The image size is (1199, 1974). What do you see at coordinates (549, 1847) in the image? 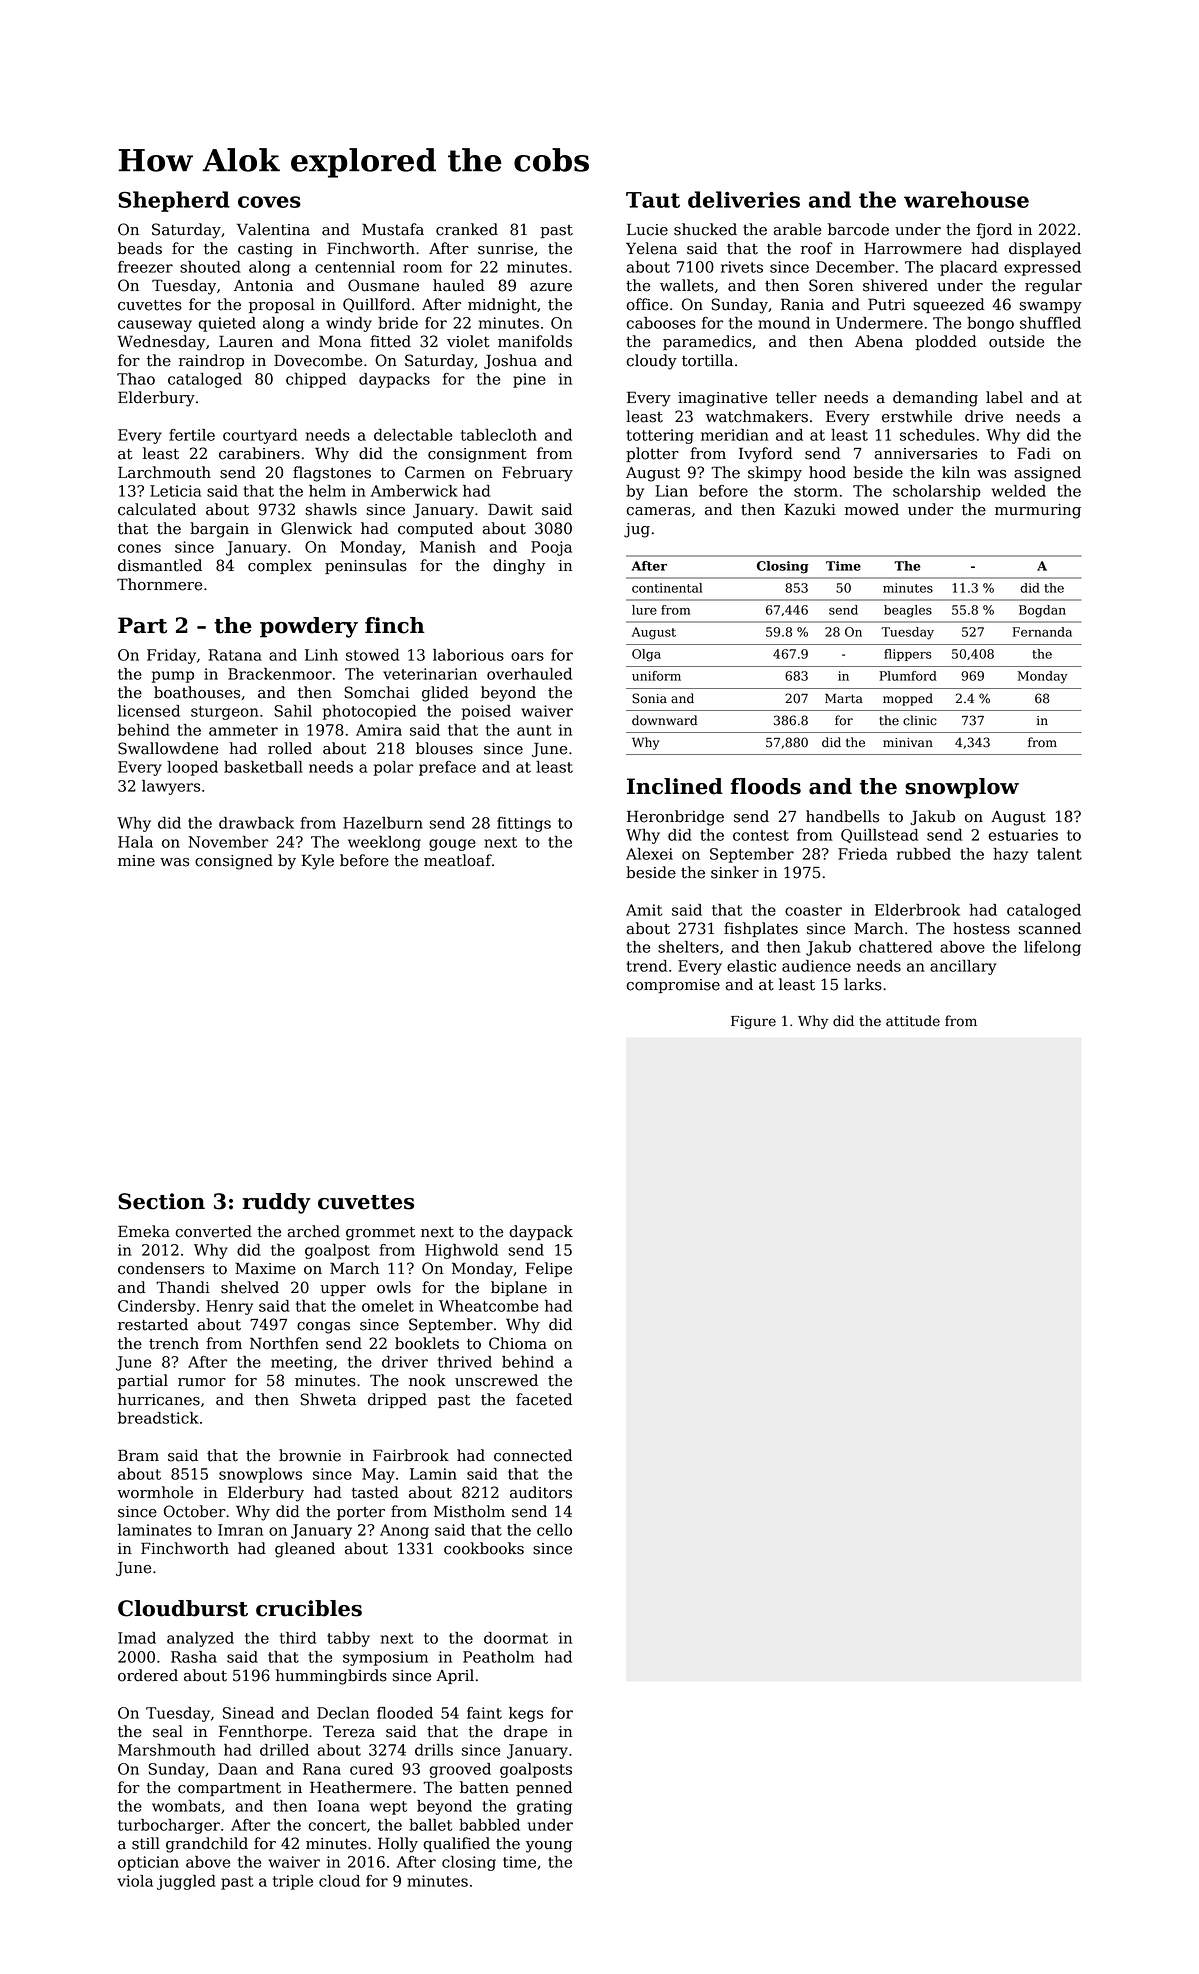
I see `young` at bounding box center [549, 1847].
